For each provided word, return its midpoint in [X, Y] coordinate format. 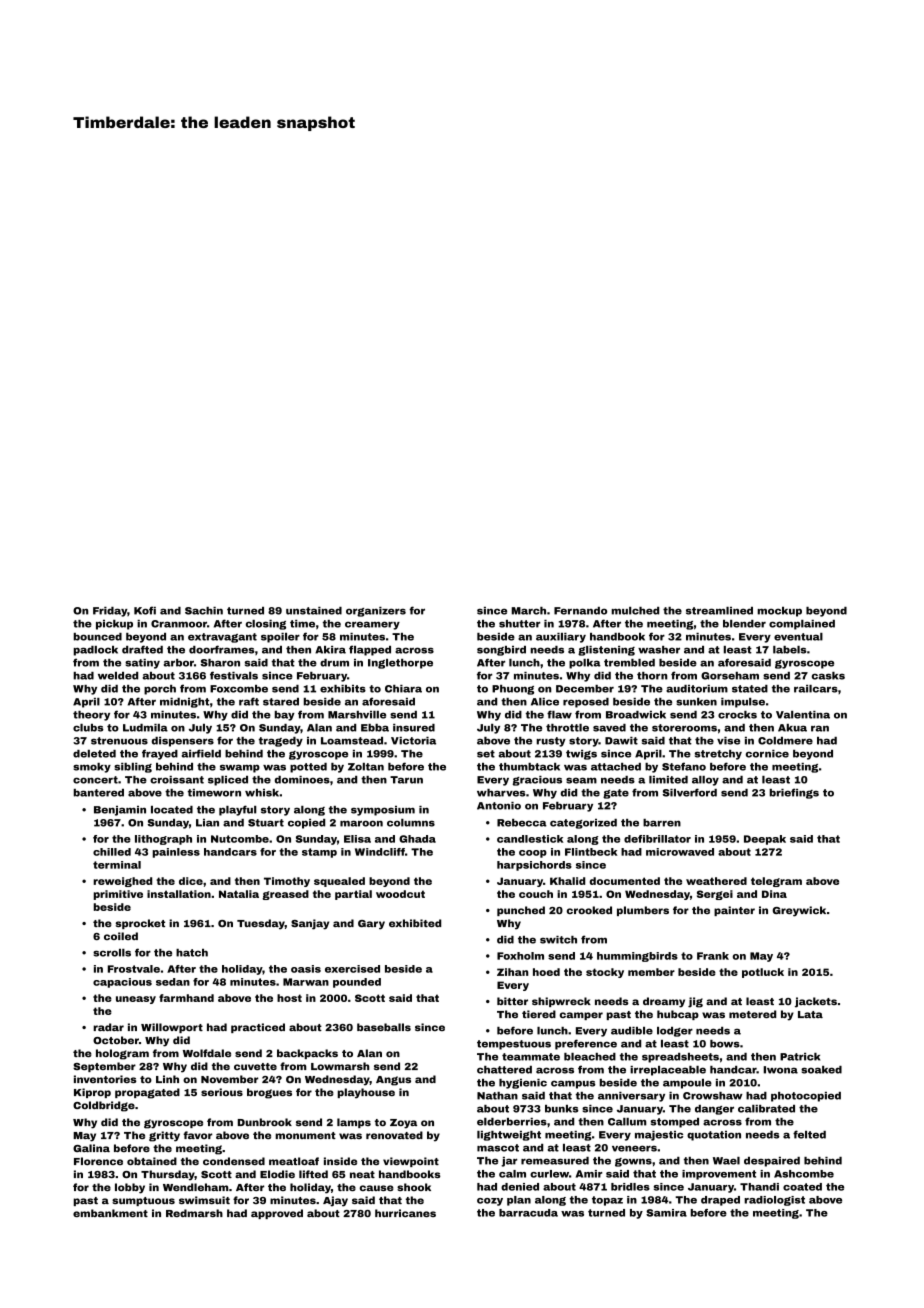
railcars [816, 689]
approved [277, 1214]
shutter [519, 624]
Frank [713, 956]
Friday [110, 612]
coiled [121, 936]
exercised [352, 969]
